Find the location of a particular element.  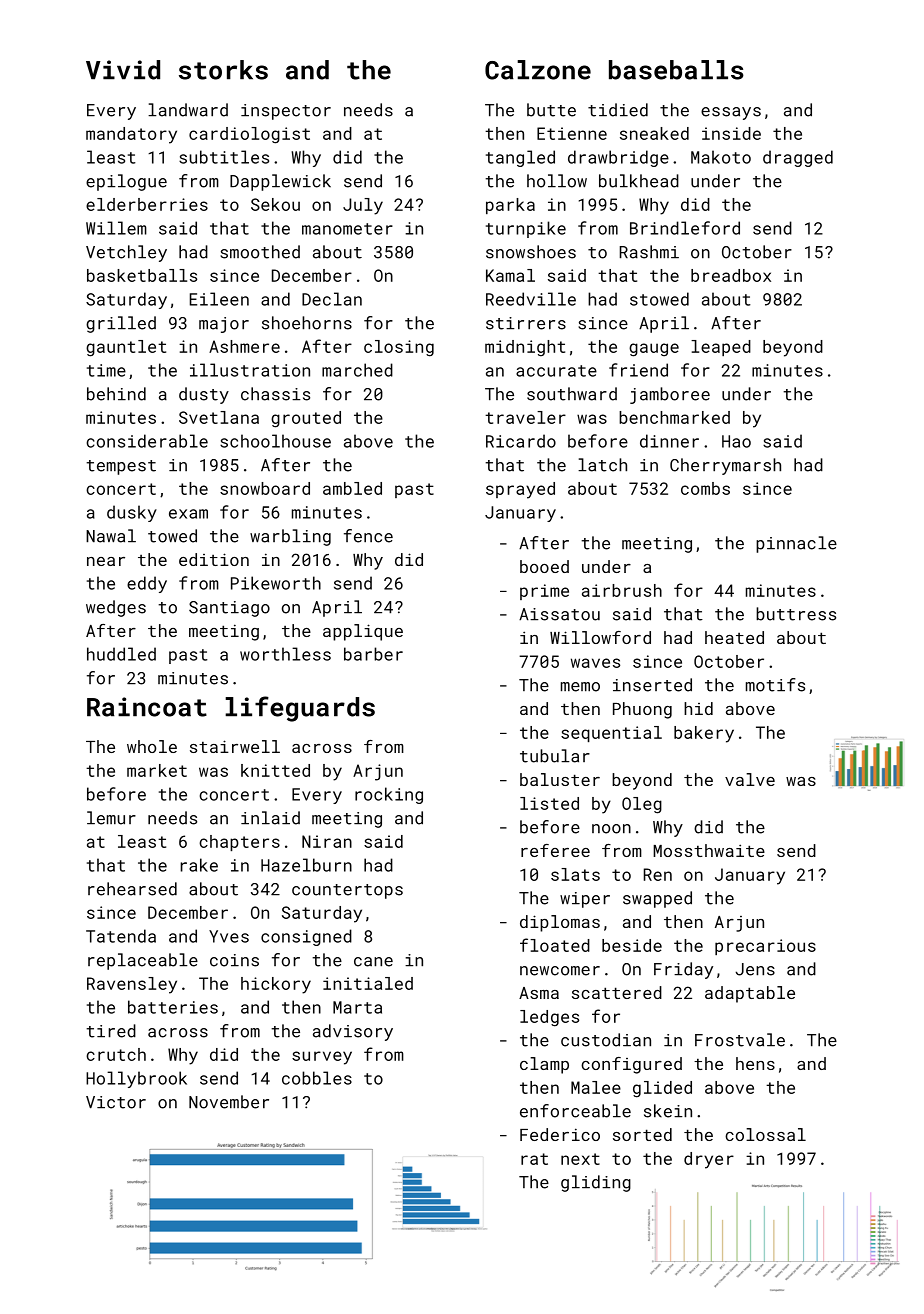

leaped is located at coordinates (721, 348).
